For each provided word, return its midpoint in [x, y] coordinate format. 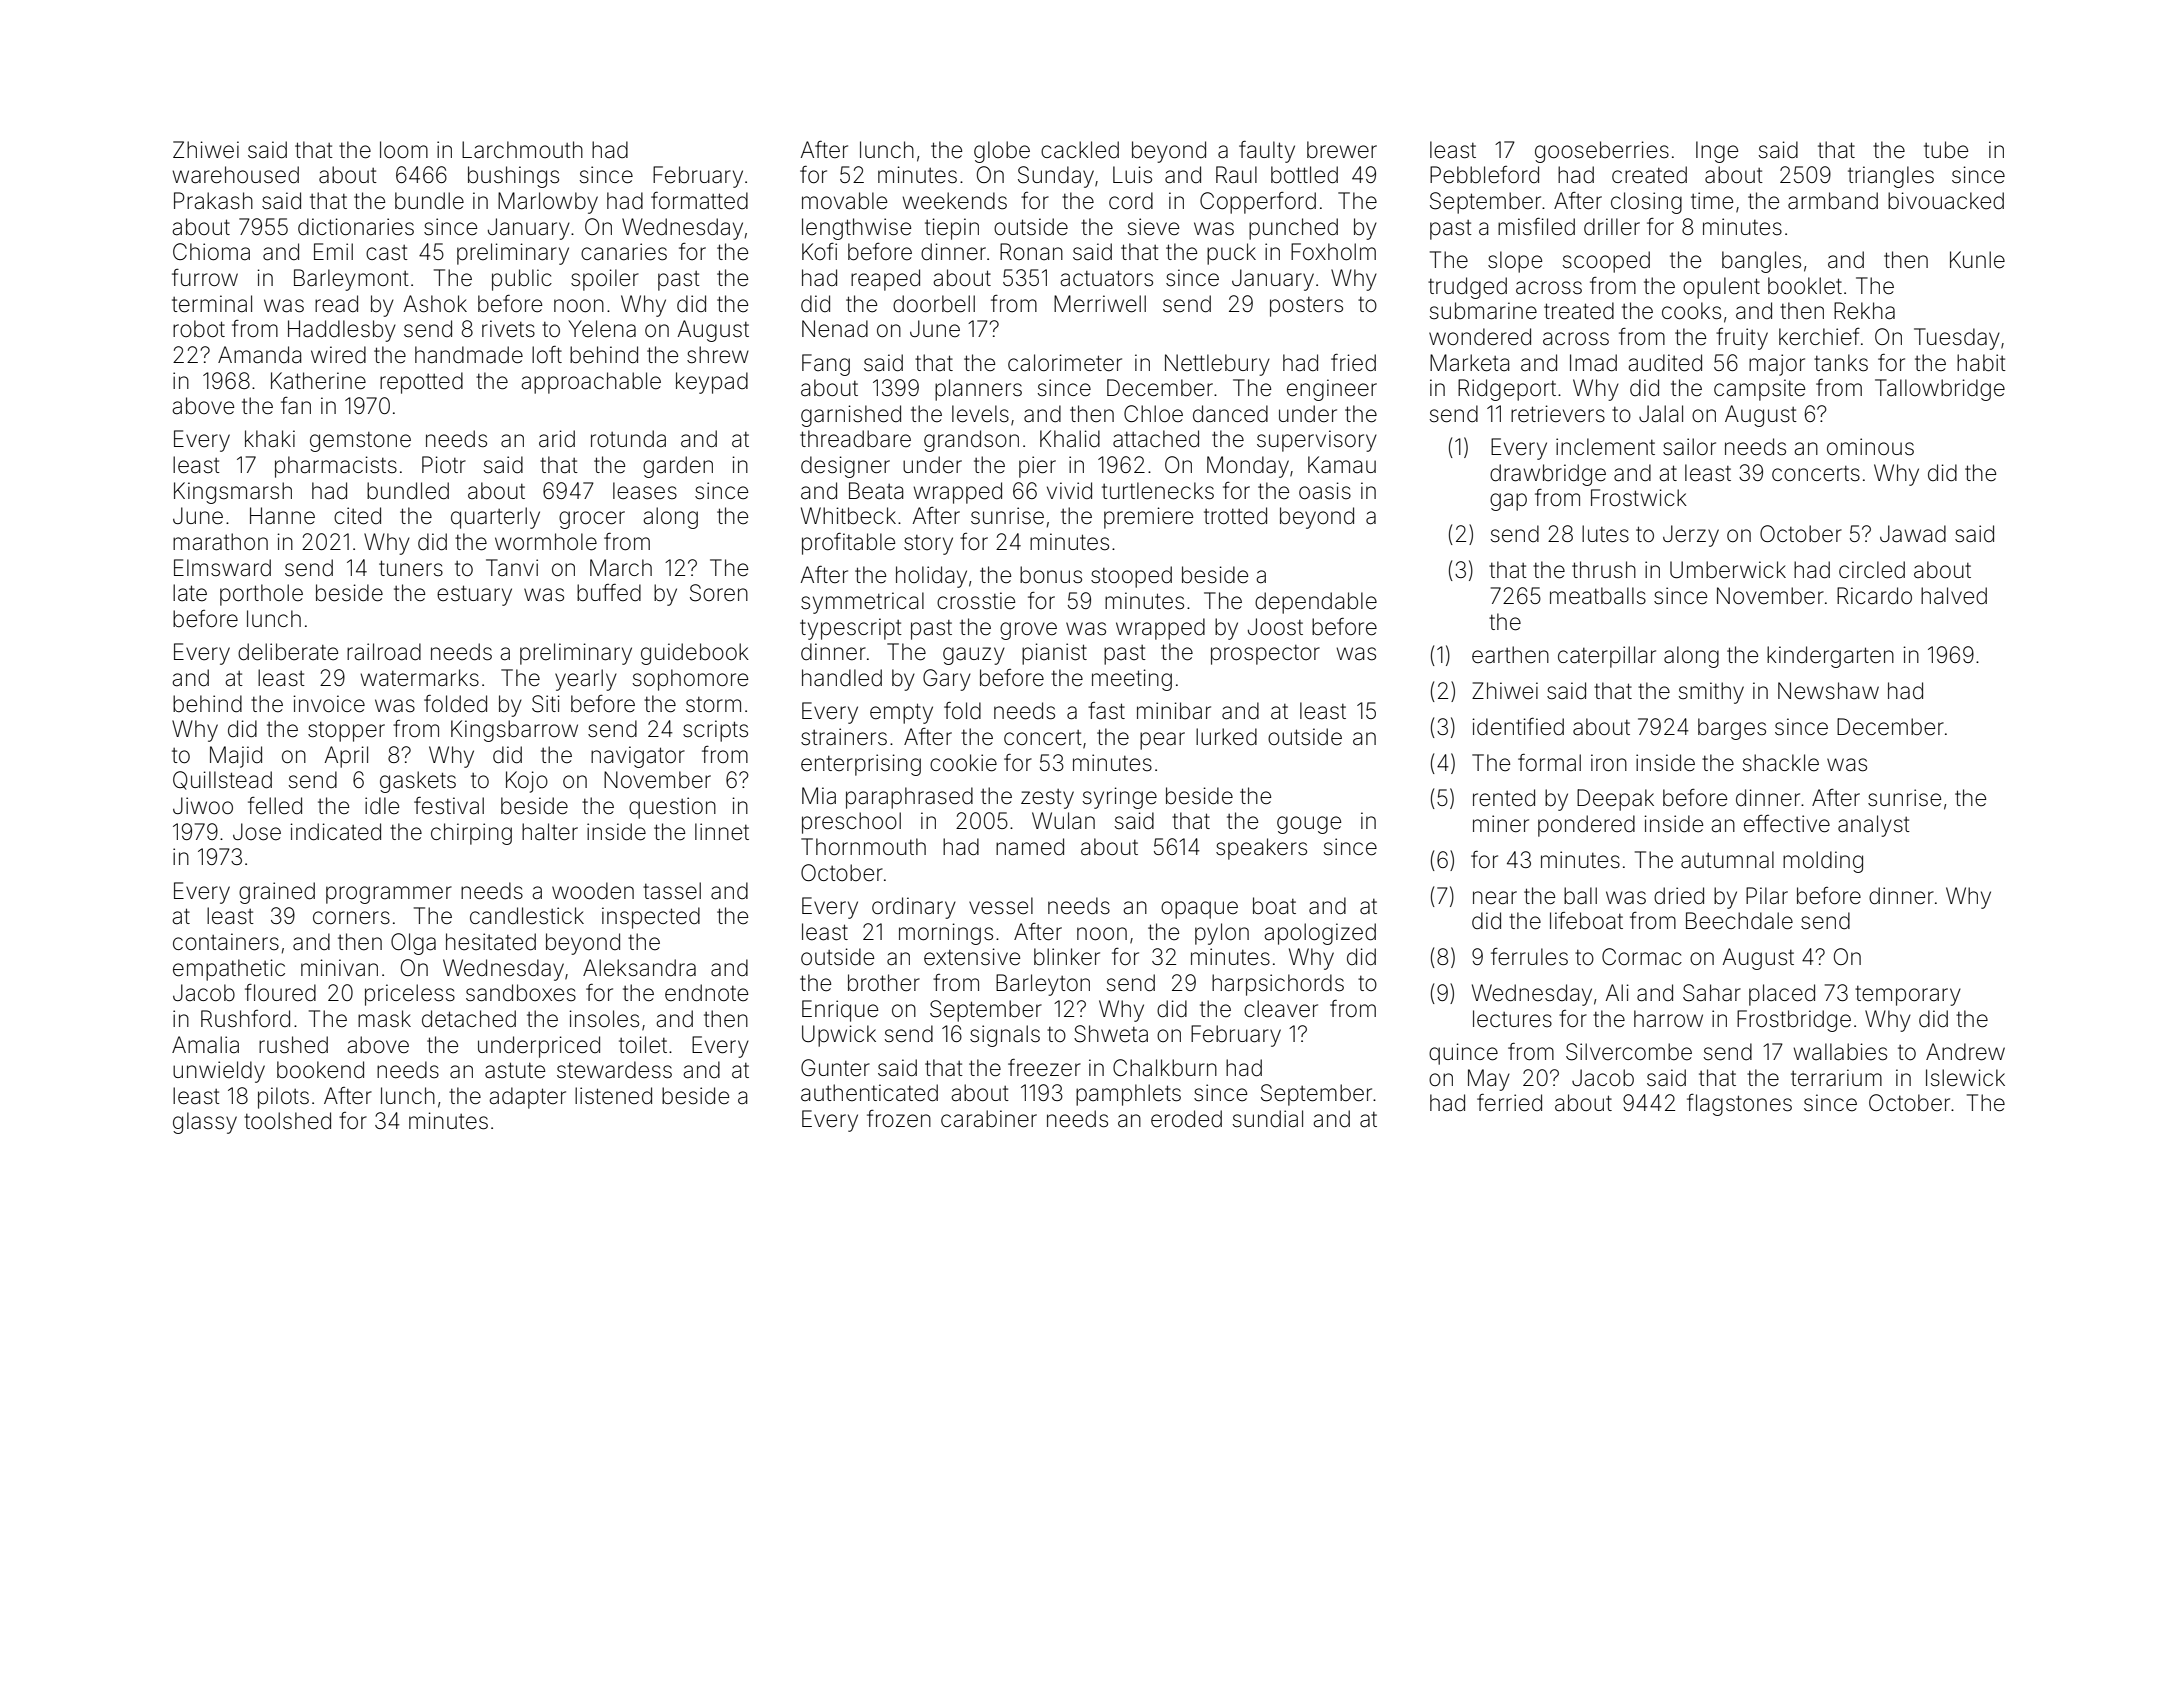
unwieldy [219, 1072]
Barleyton [1043, 985]
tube [1946, 150]
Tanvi [512, 568]
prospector [1265, 655]
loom [404, 150]
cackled [1080, 150]
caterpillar [1607, 657]
